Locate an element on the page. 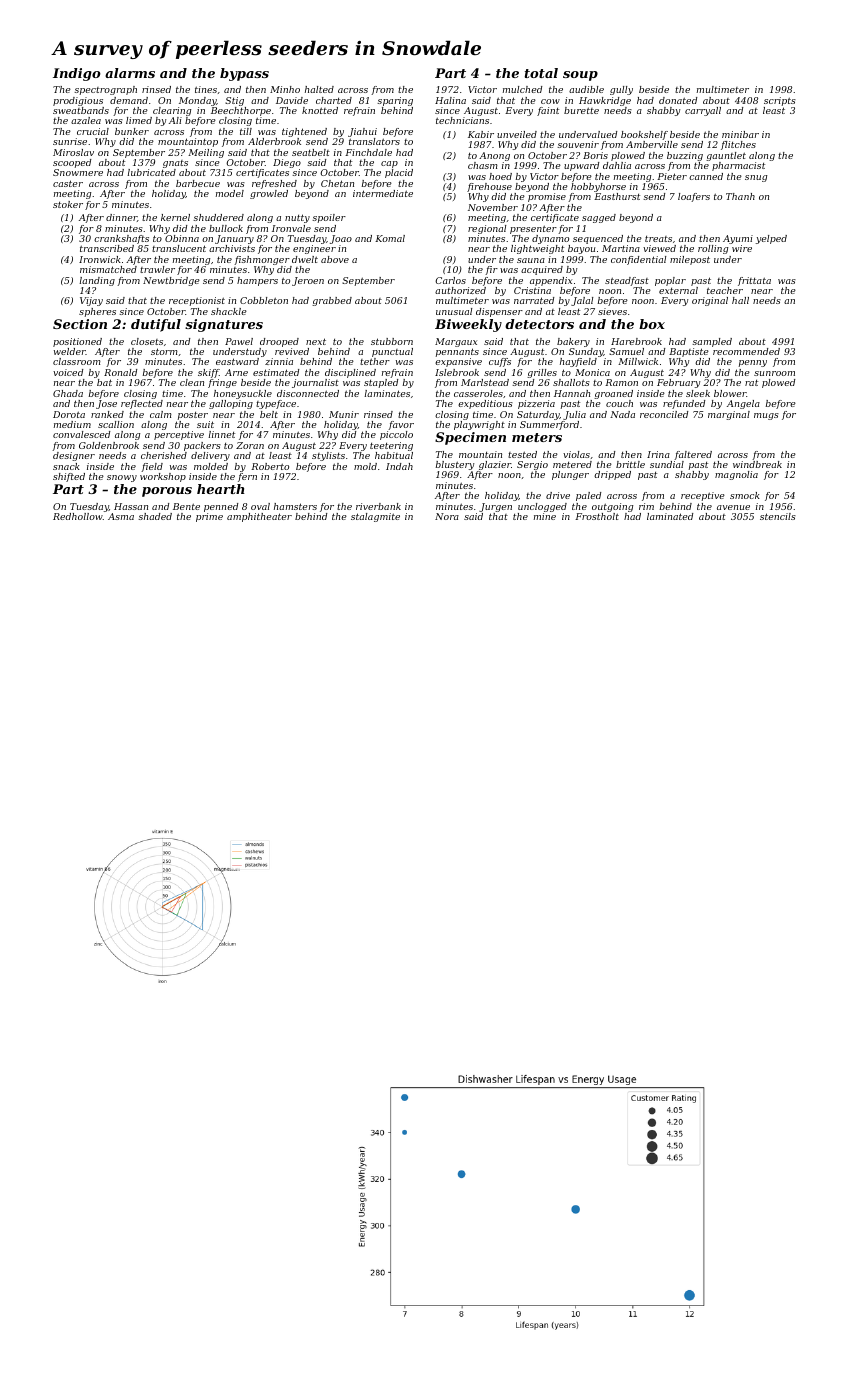  placid is located at coordinates (399, 173).
